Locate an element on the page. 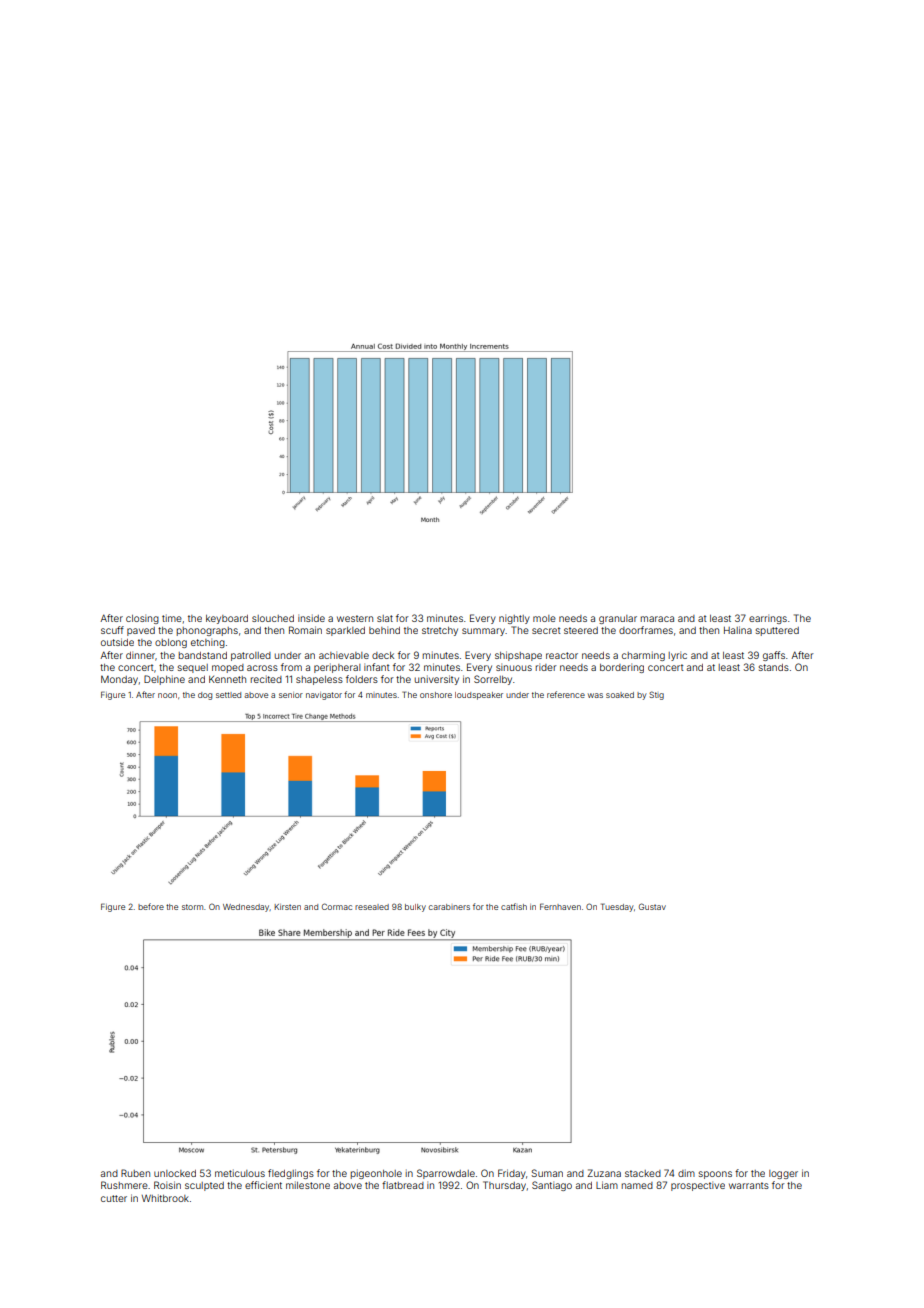  settled is located at coordinates (228, 695).
